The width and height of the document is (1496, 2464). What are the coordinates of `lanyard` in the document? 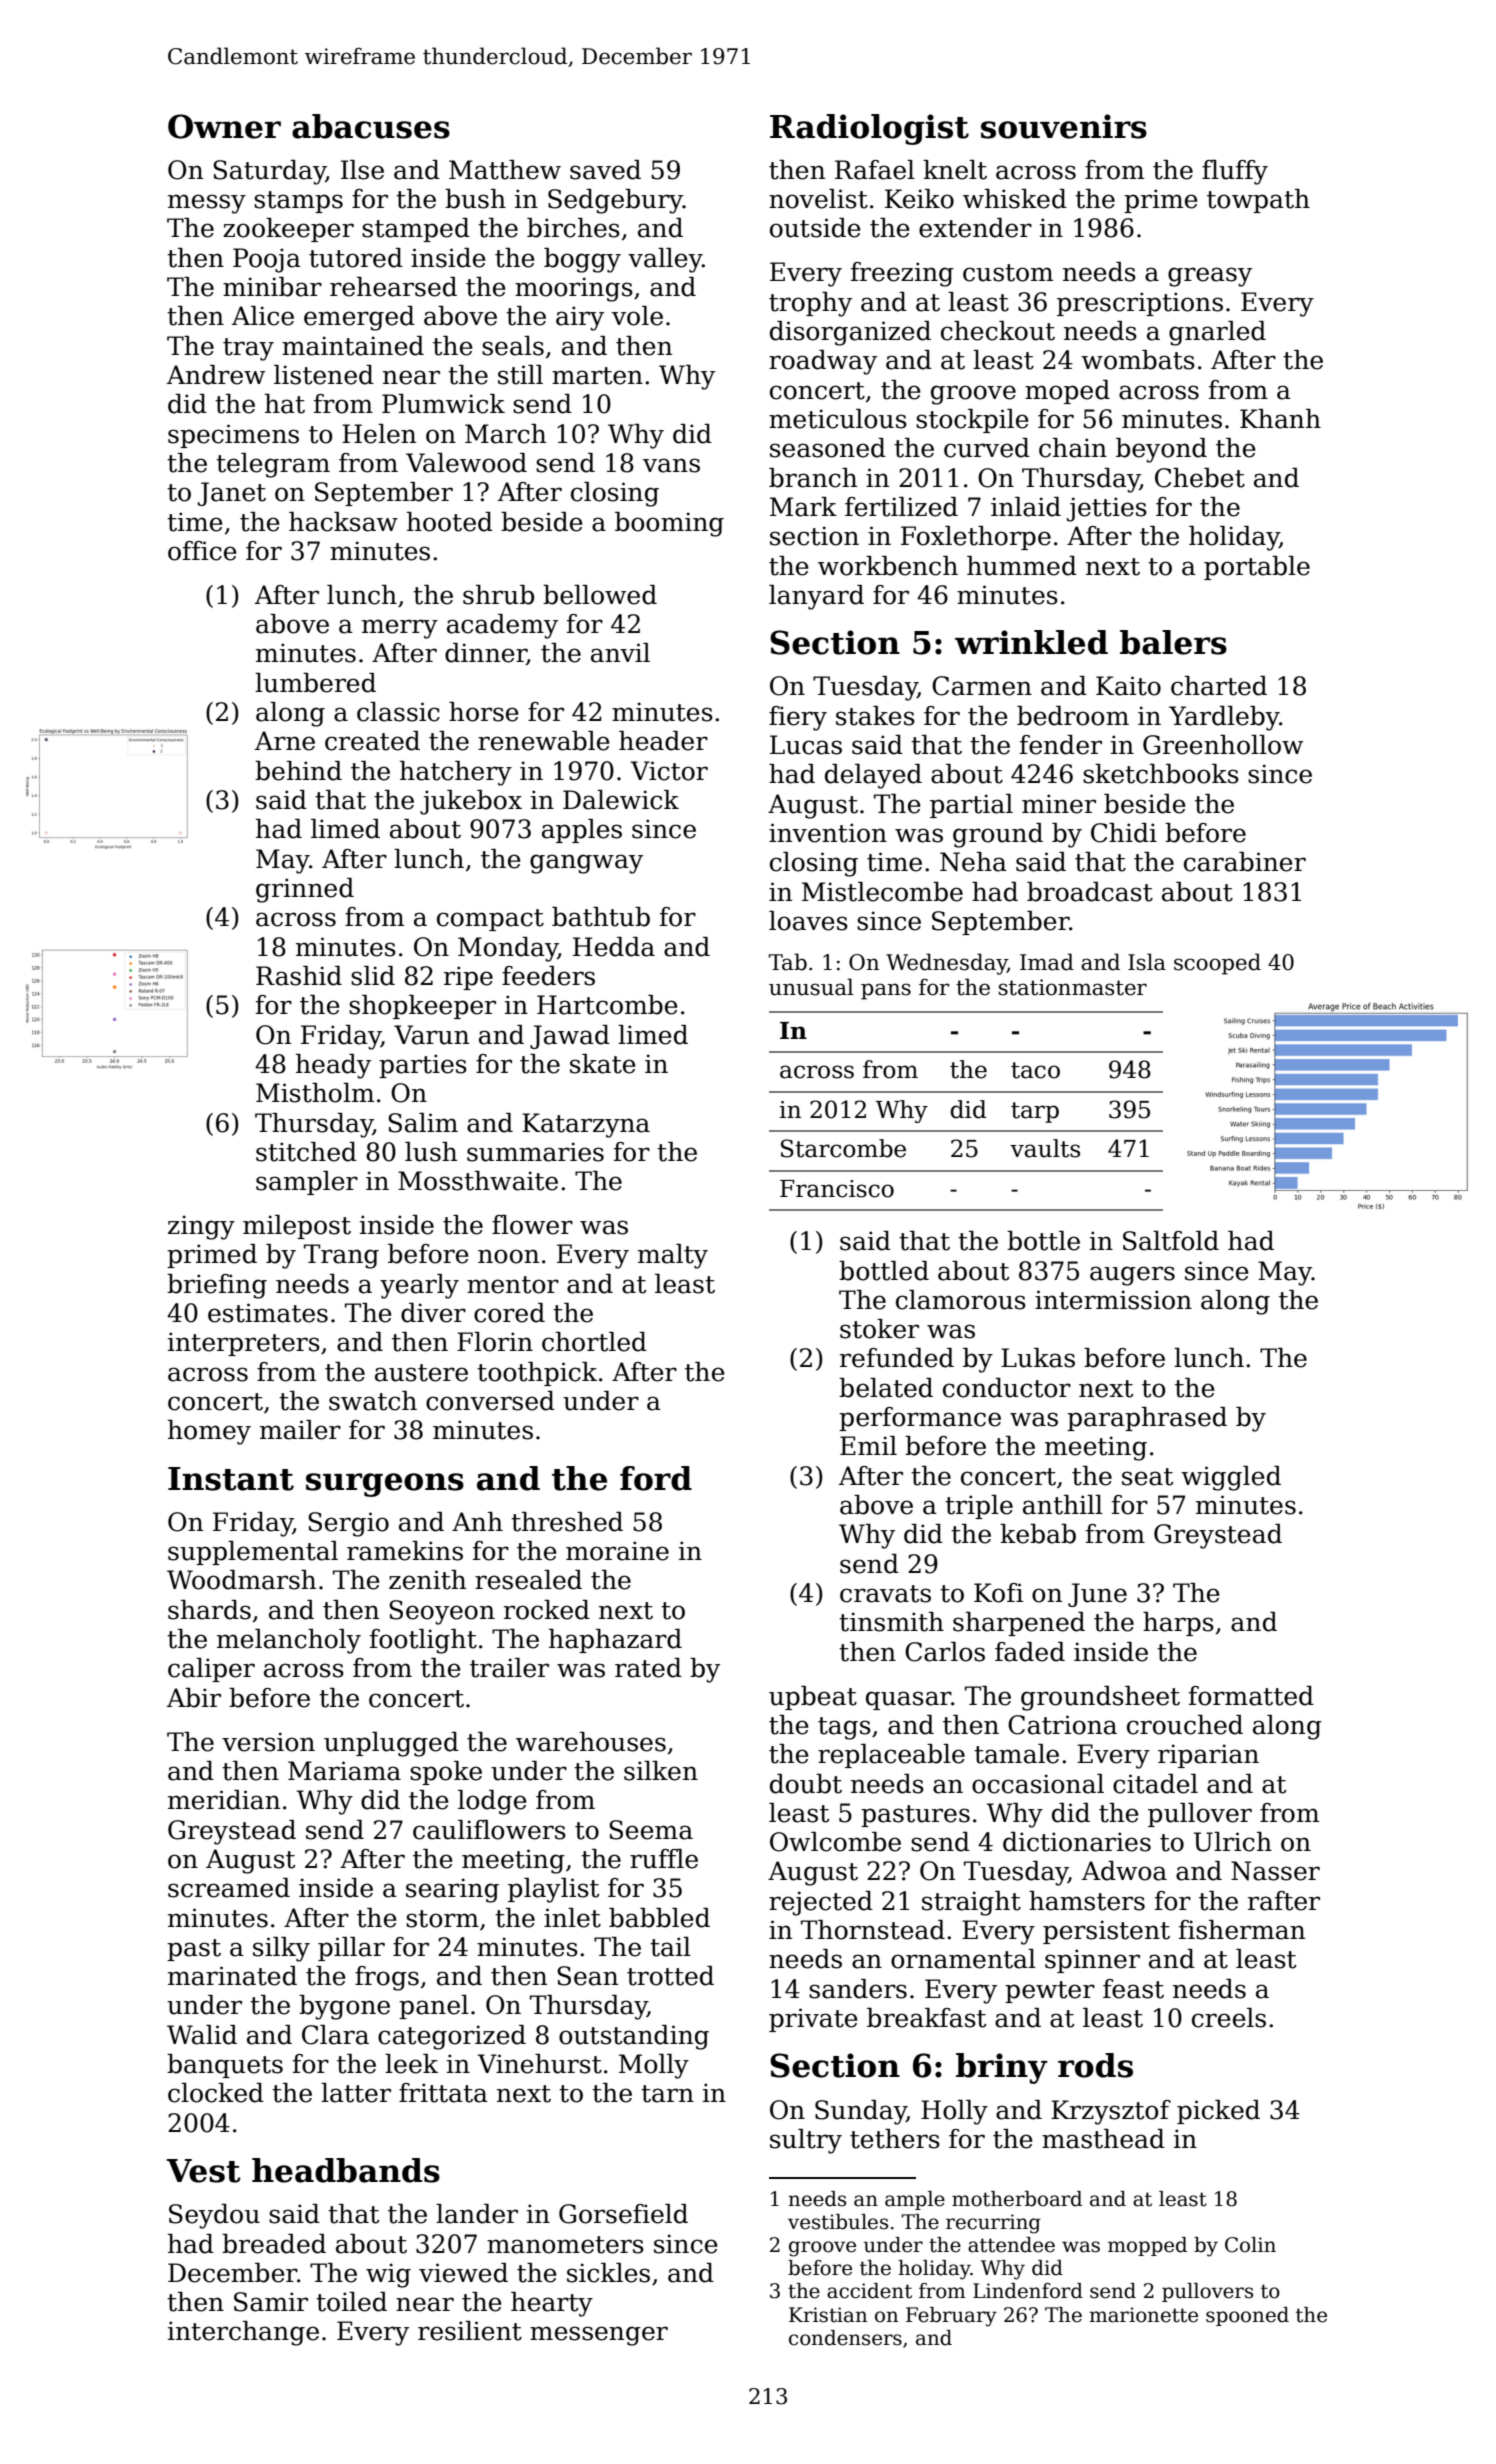 It's located at (816, 597).
